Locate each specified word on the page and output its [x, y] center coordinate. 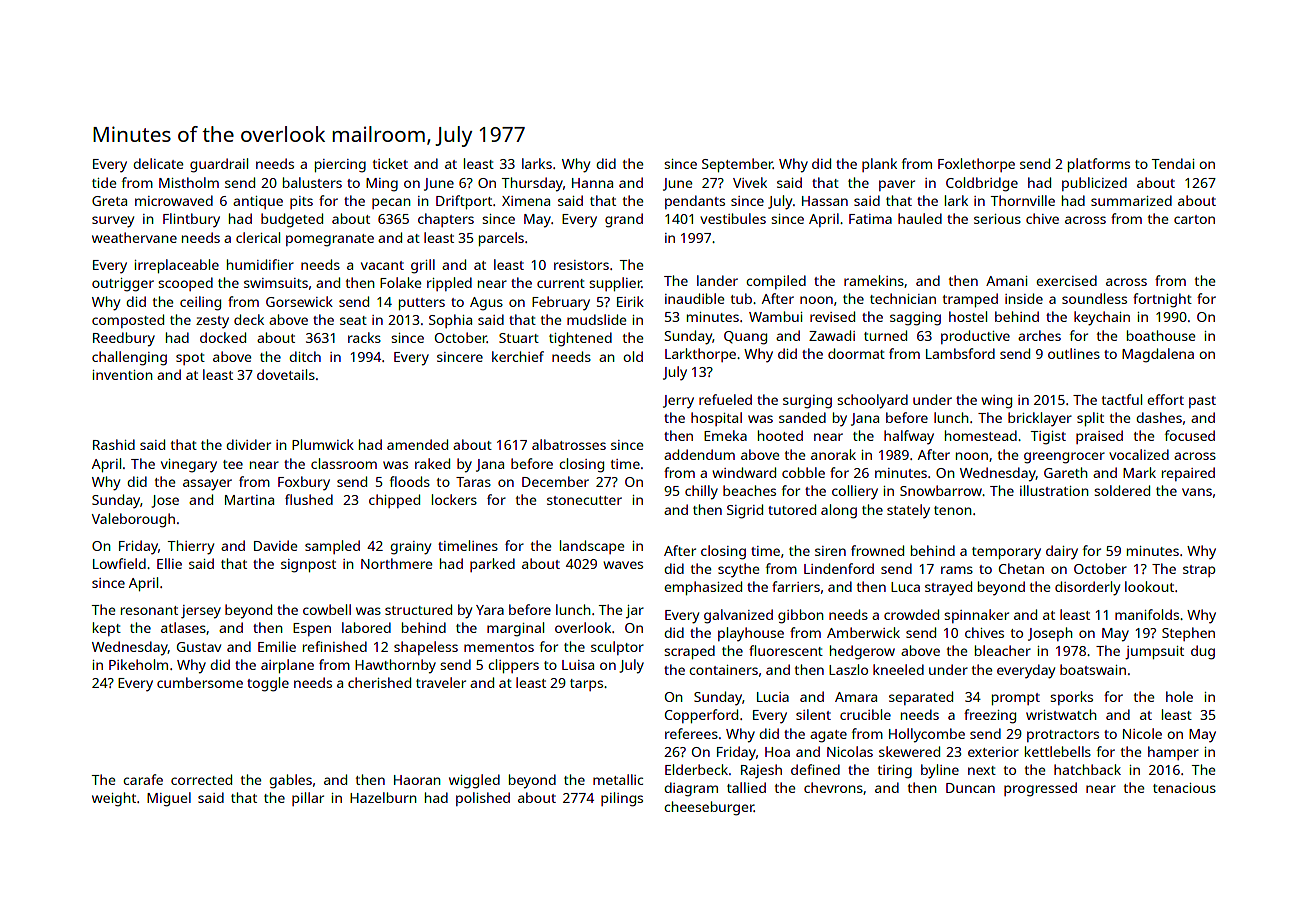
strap [1199, 571]
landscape [592, 547]
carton [1194, 219]
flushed [309, 499]
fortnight [1162, 300]
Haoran [417, 780]
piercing [340, 166]
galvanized [738, 616]
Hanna [592, 183]
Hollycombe [927, 735]
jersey [201, 612]
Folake [400, 282]
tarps [586, 685]
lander [717, 280]
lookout [1149, 586]
